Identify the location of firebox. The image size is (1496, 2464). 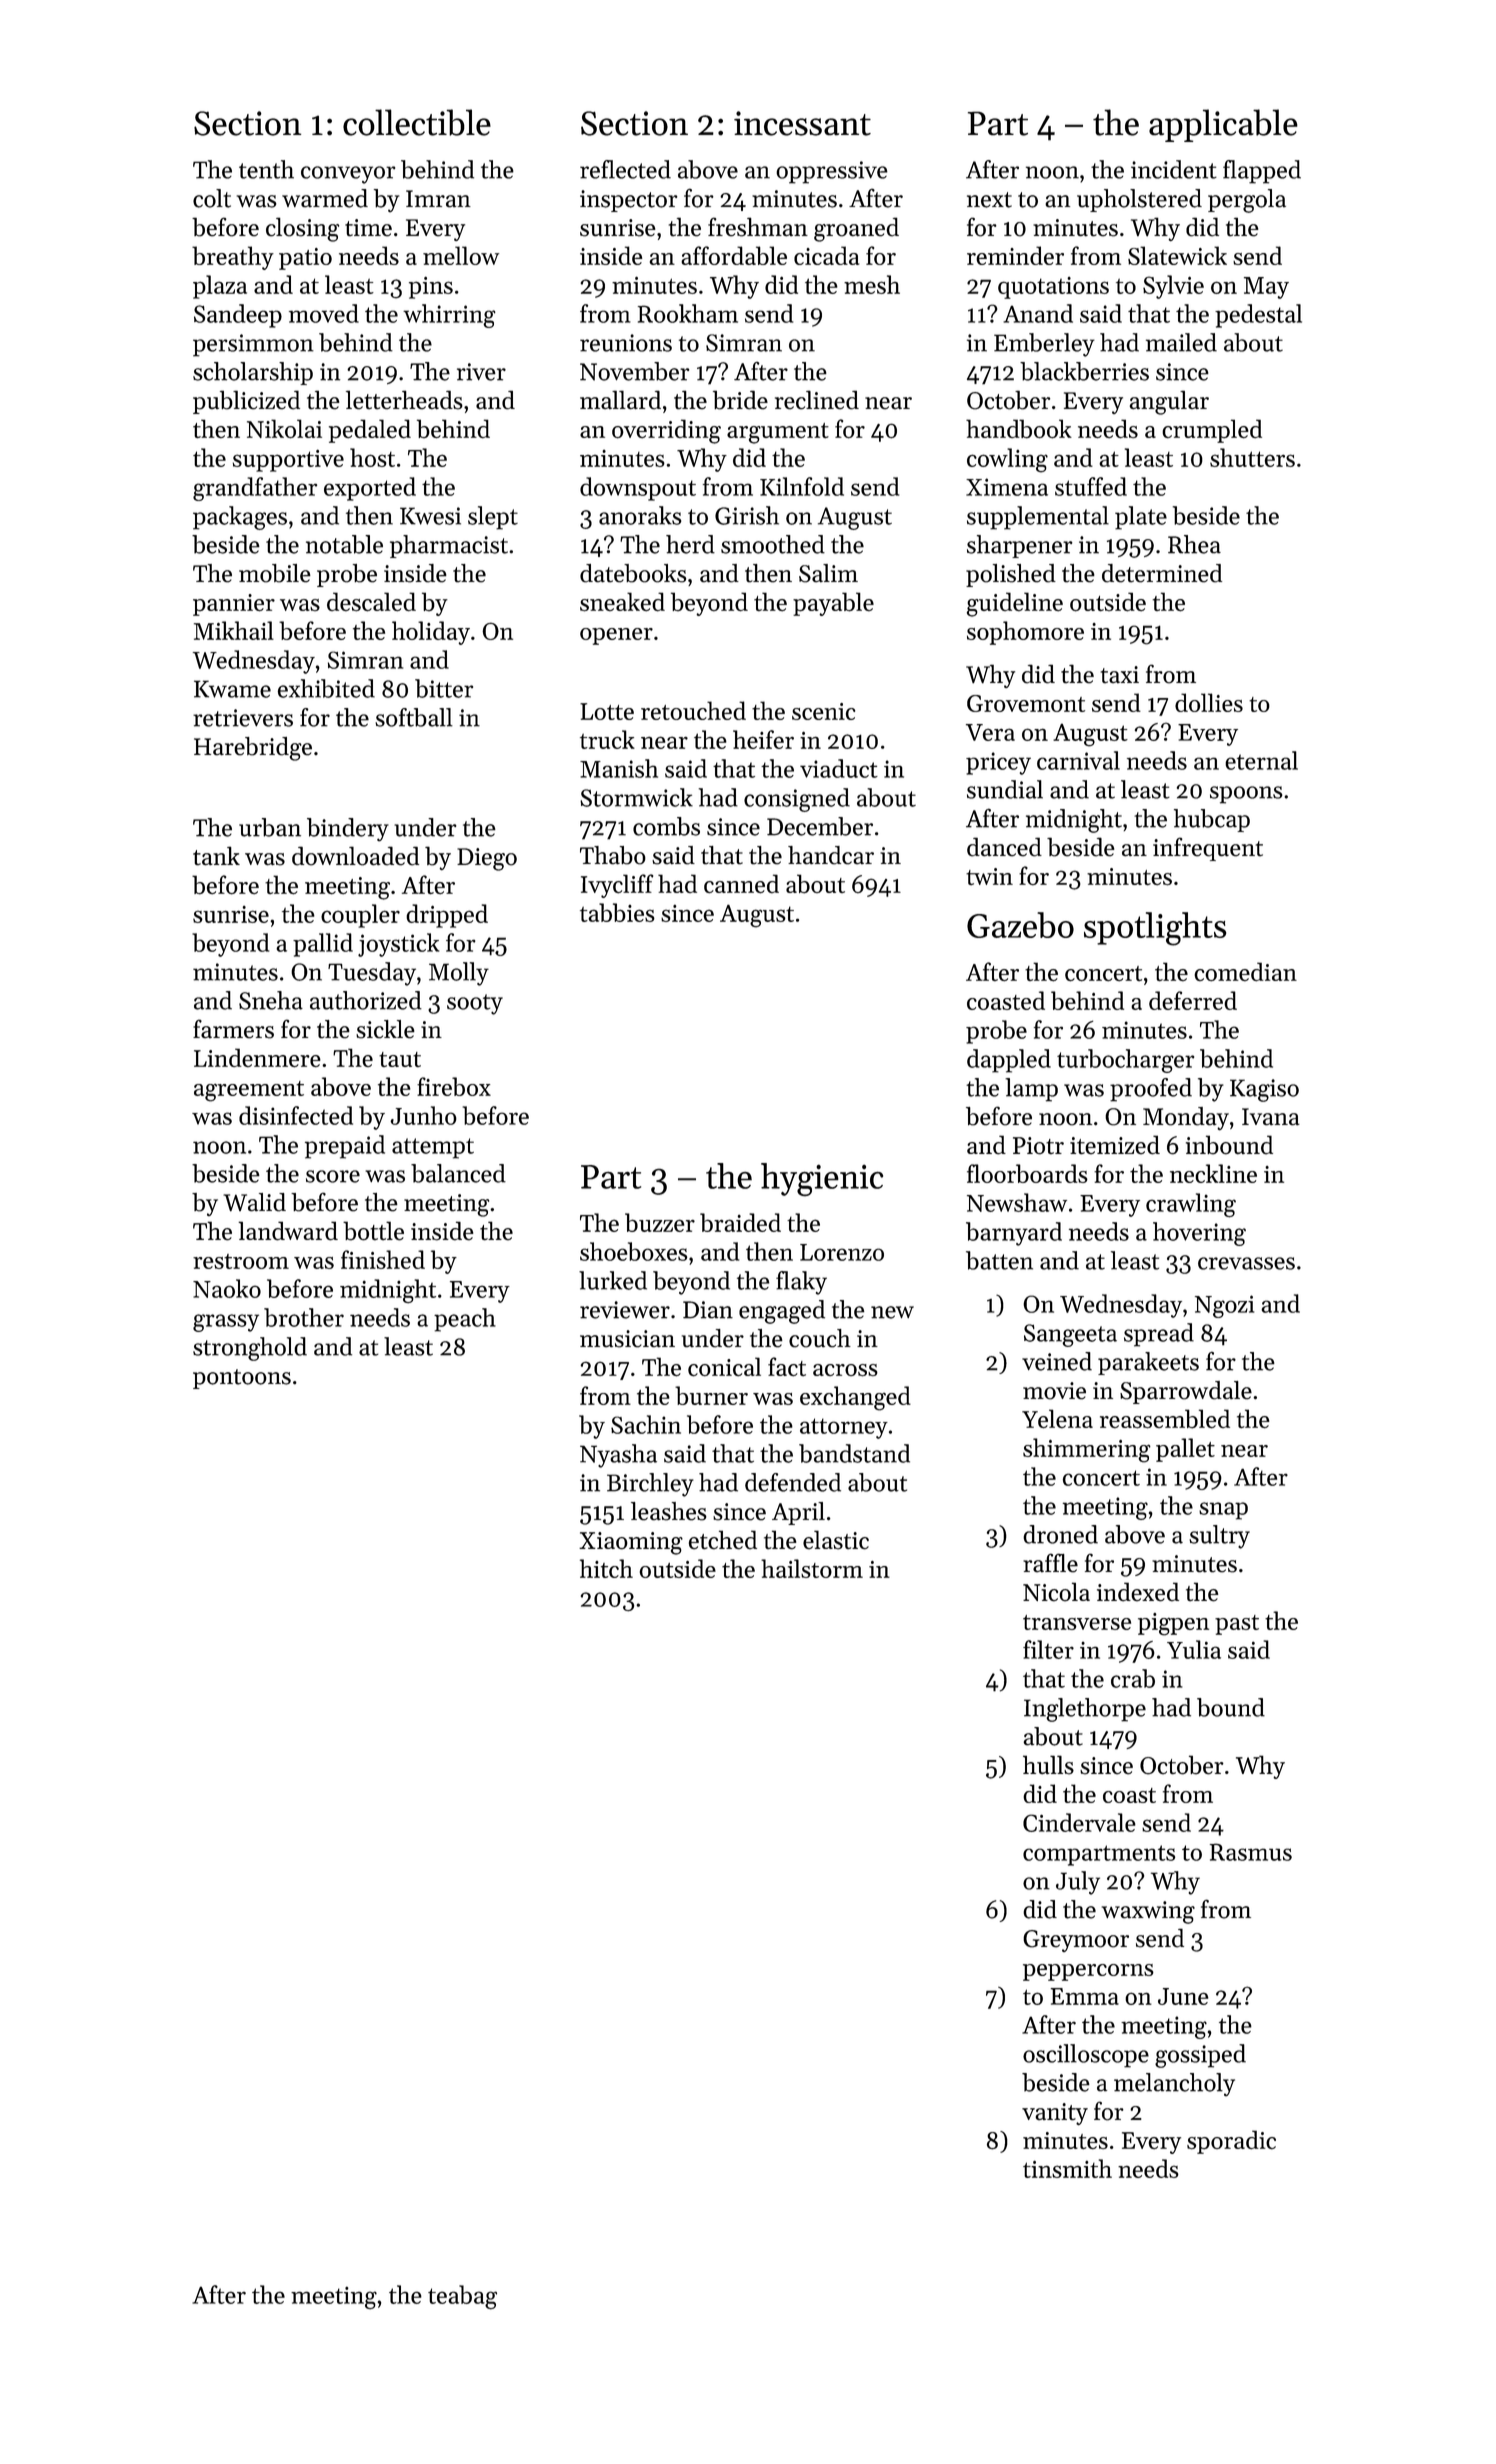
(454, 1086).
